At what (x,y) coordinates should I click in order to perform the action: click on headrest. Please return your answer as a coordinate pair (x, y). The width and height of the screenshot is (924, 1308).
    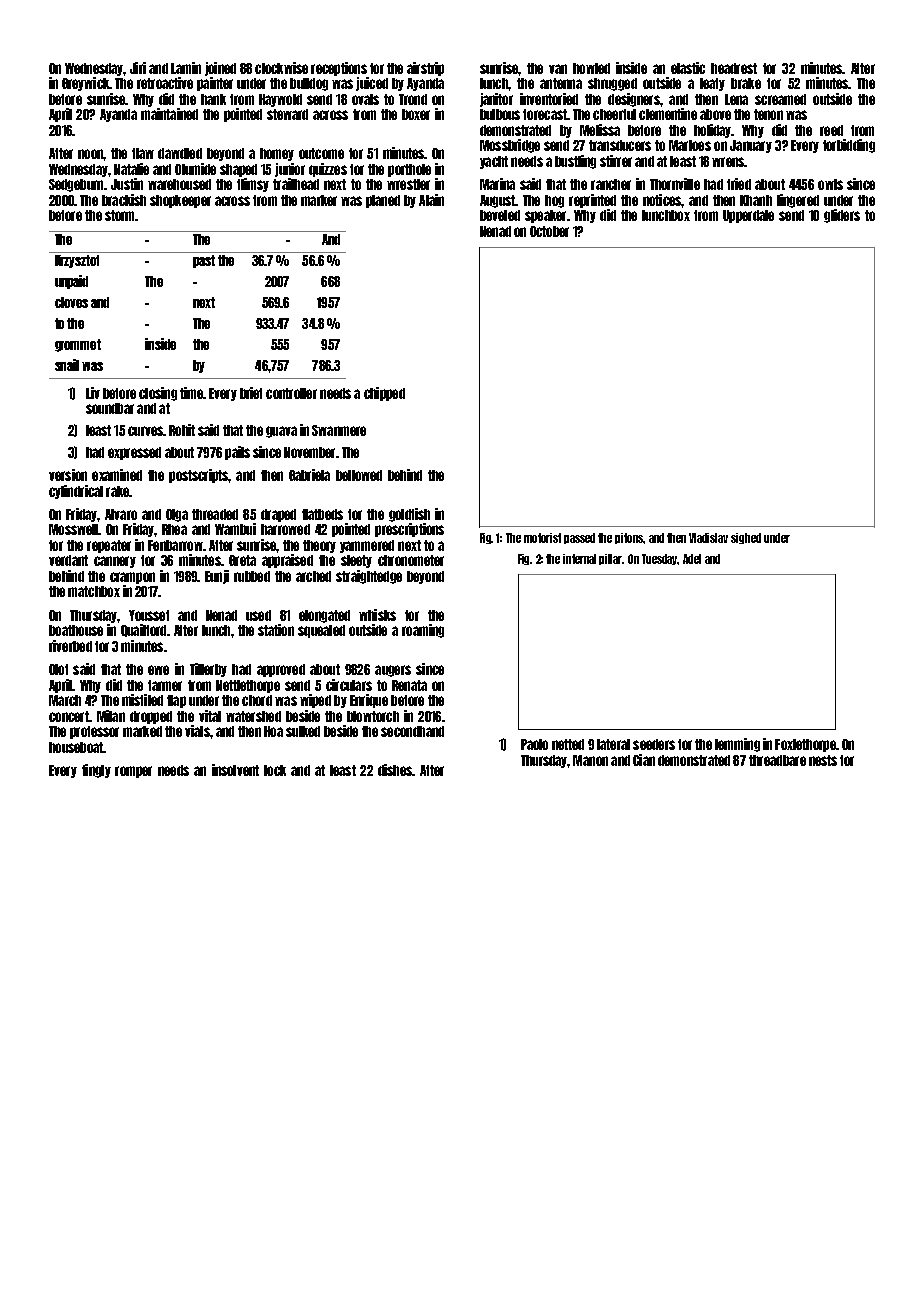
    Looking at the image, I should click on (734, 68).
